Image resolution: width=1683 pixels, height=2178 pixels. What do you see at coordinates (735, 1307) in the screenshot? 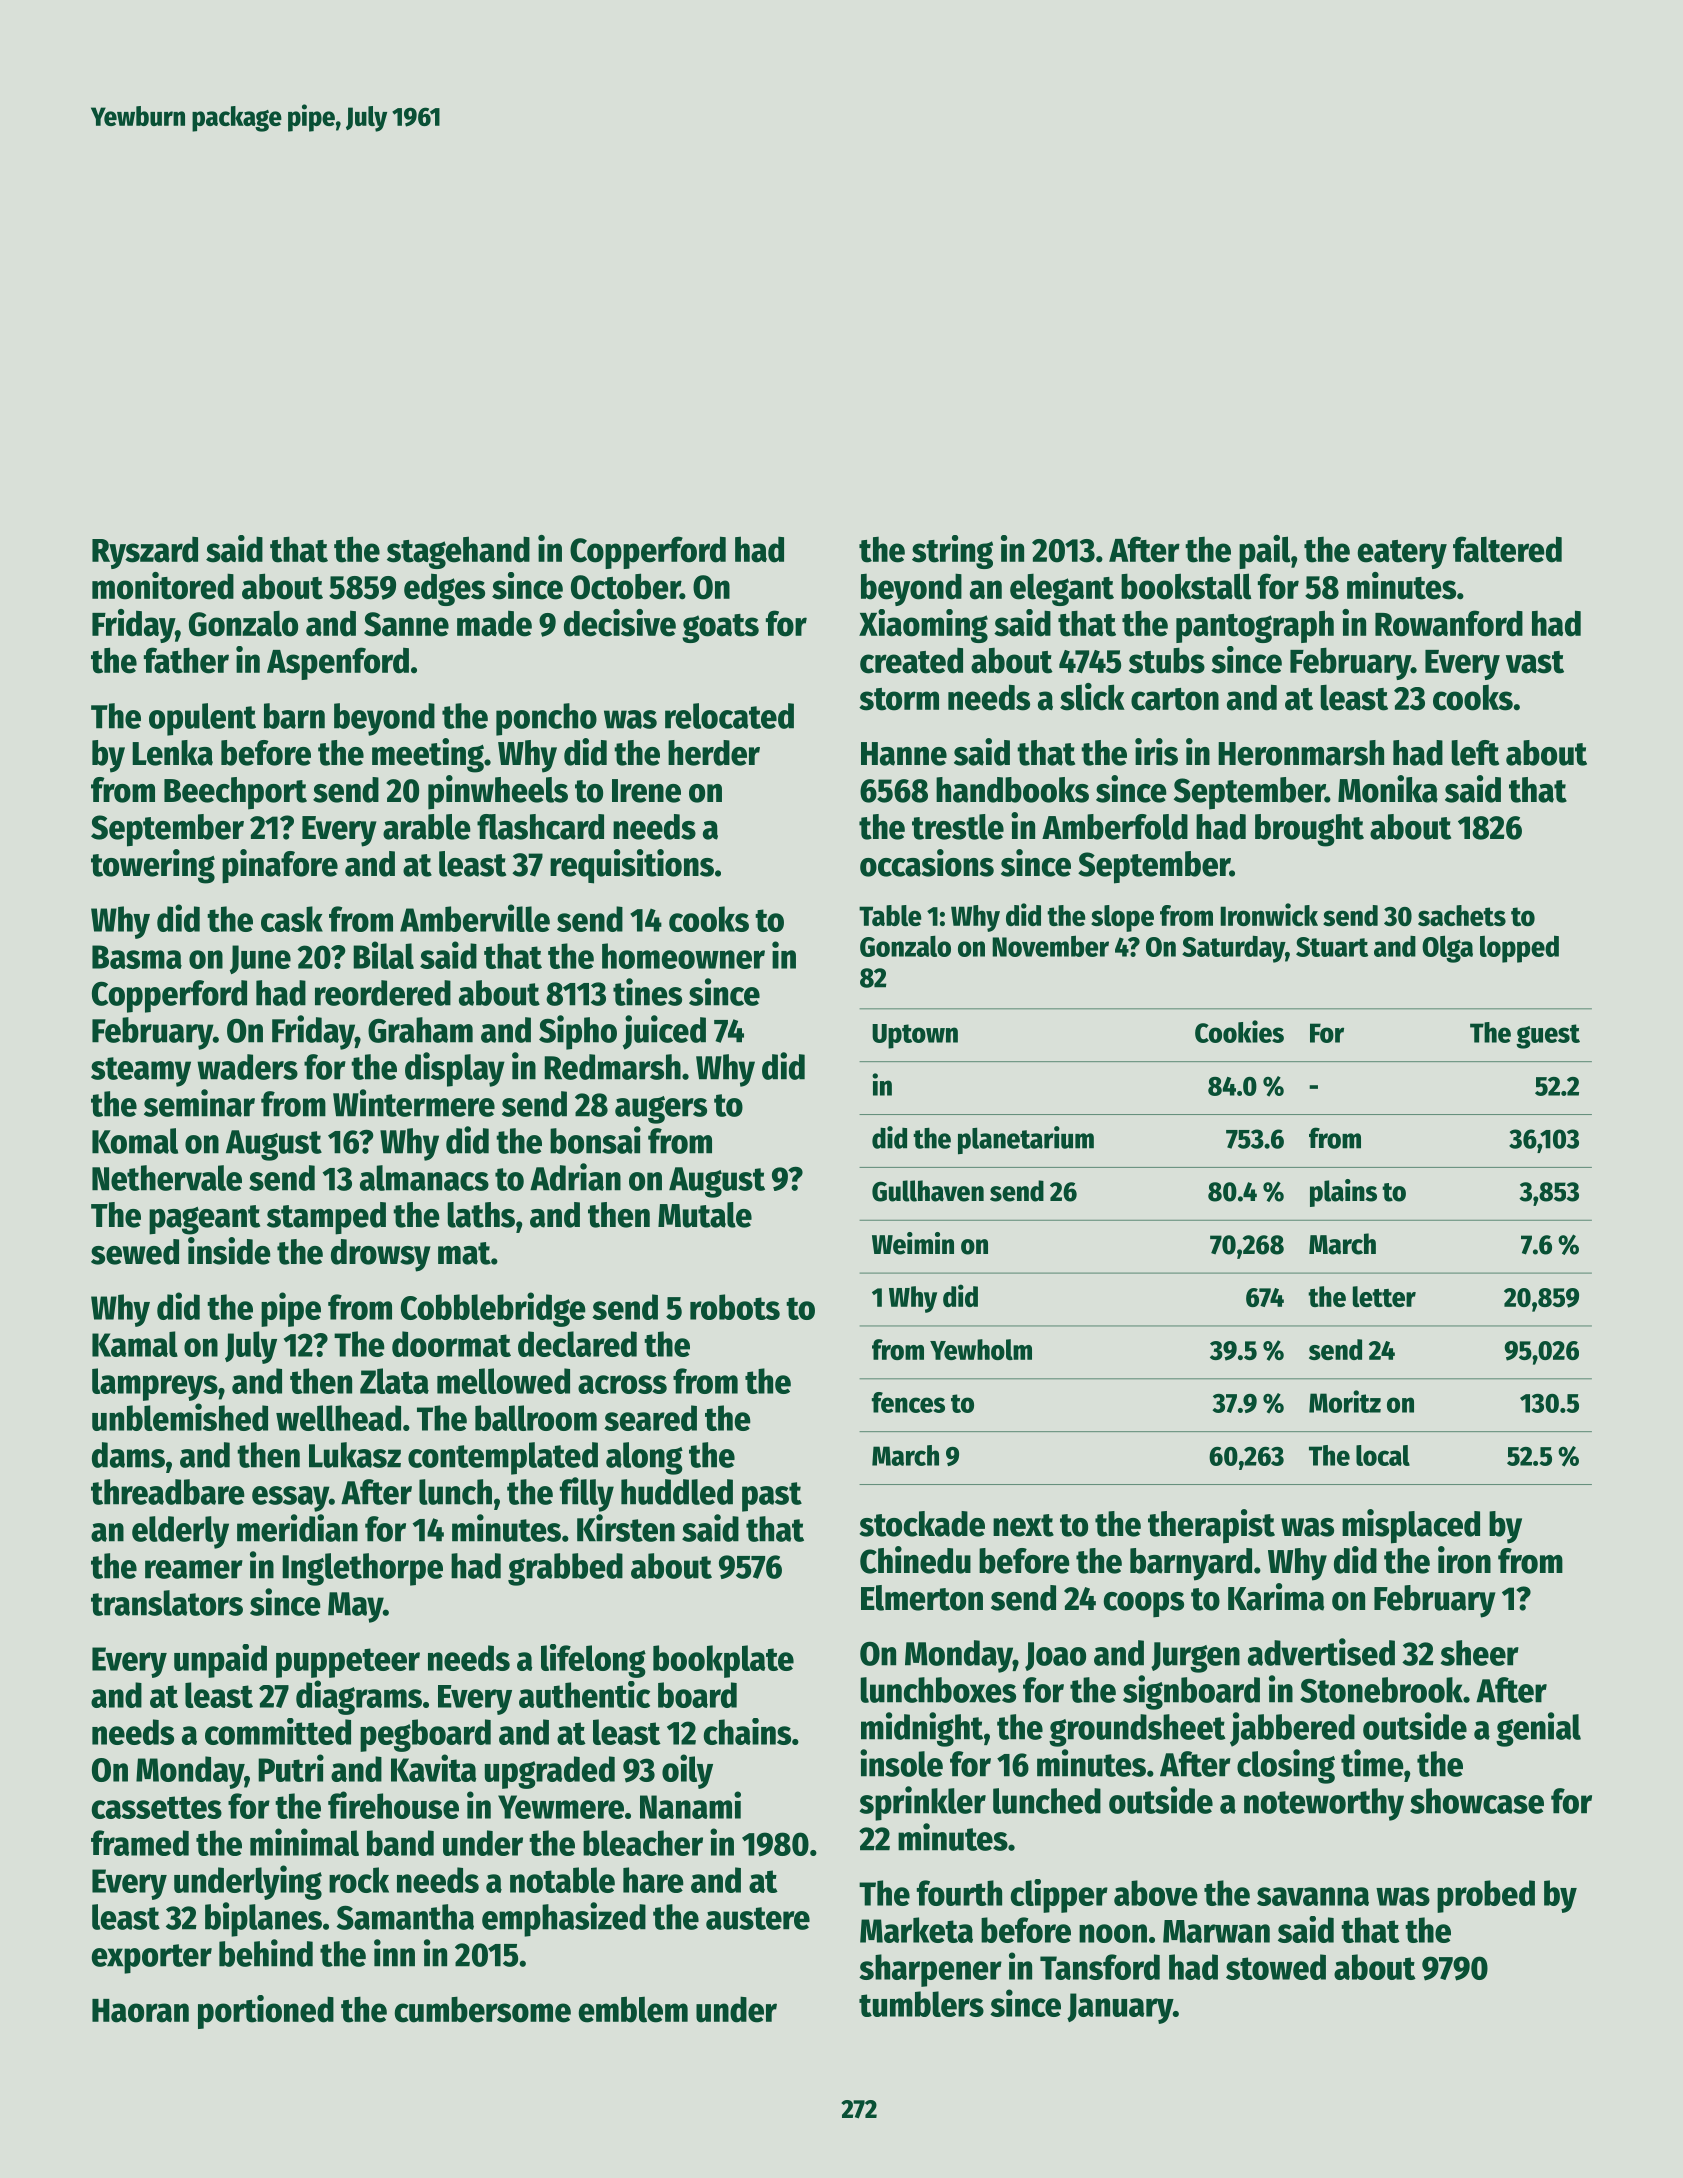
I see `robots` at bounding box center [735, 1307].
